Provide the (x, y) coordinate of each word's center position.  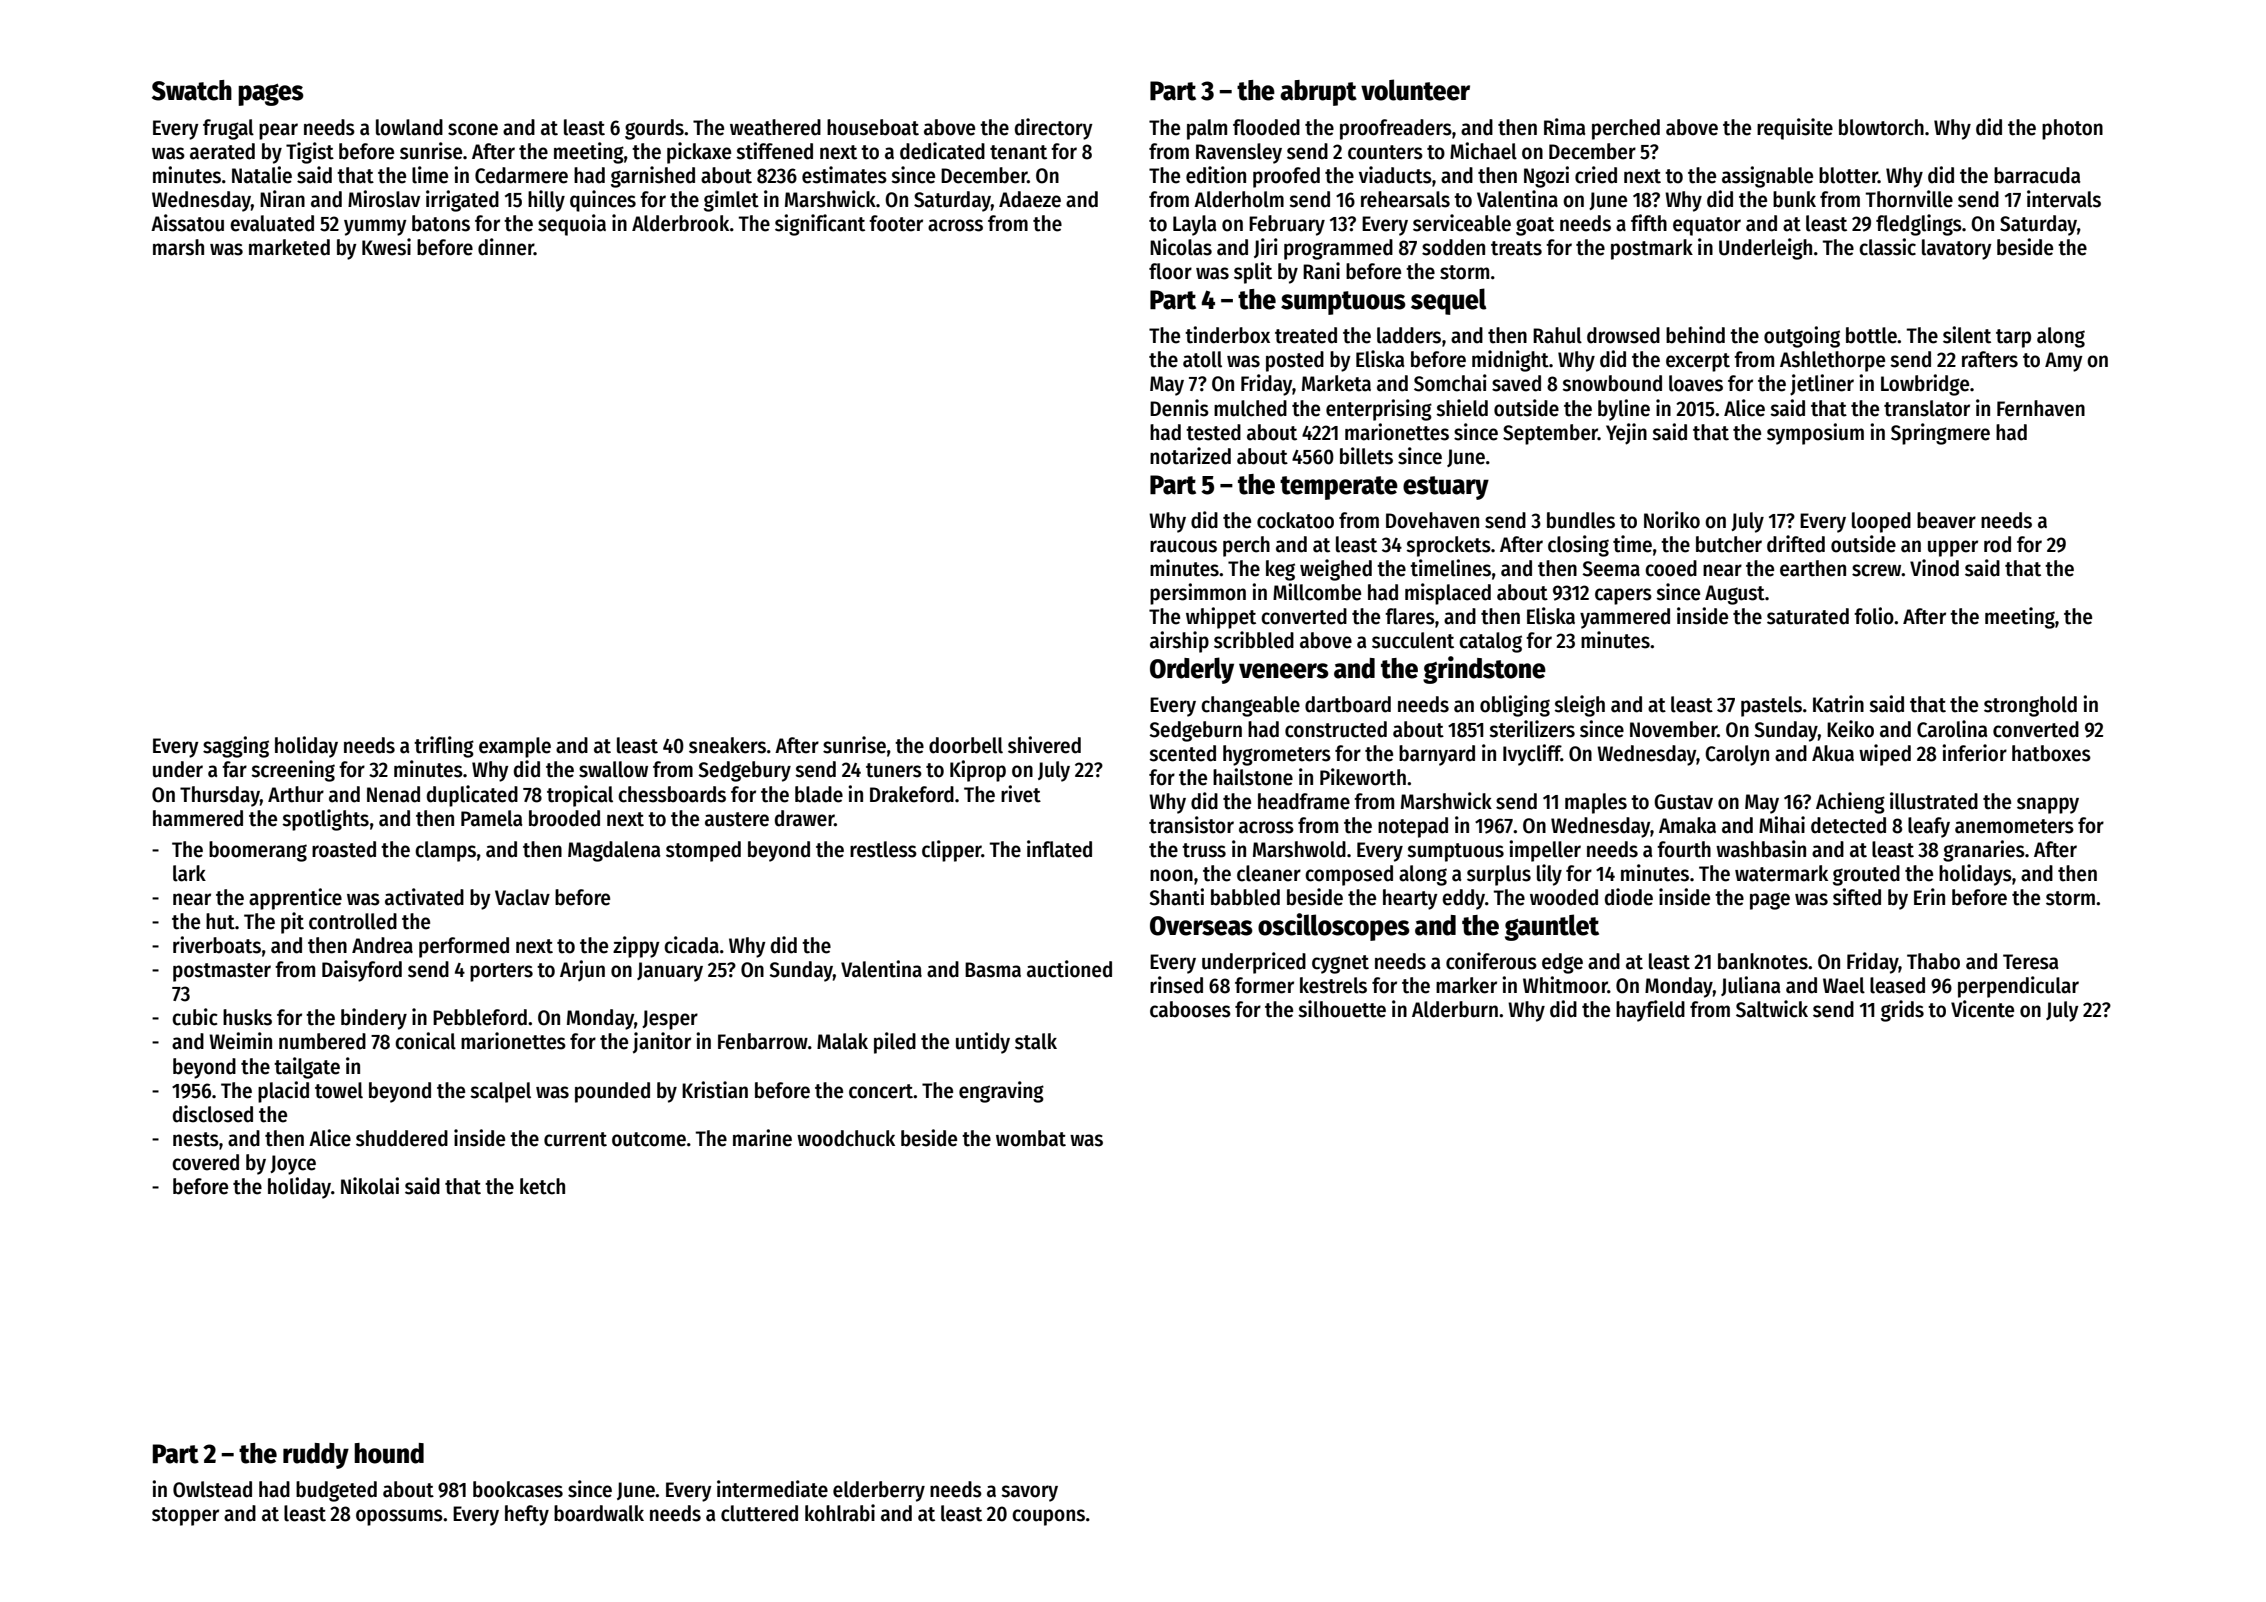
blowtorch (1881, 127)
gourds (654, 129)
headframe (1304, 801)
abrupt (1318, 93)
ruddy (316, 1456)
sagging (236, 747)
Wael (1844, 985)
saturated (1808, 616)
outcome (649, 1139)
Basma (993, 970)
